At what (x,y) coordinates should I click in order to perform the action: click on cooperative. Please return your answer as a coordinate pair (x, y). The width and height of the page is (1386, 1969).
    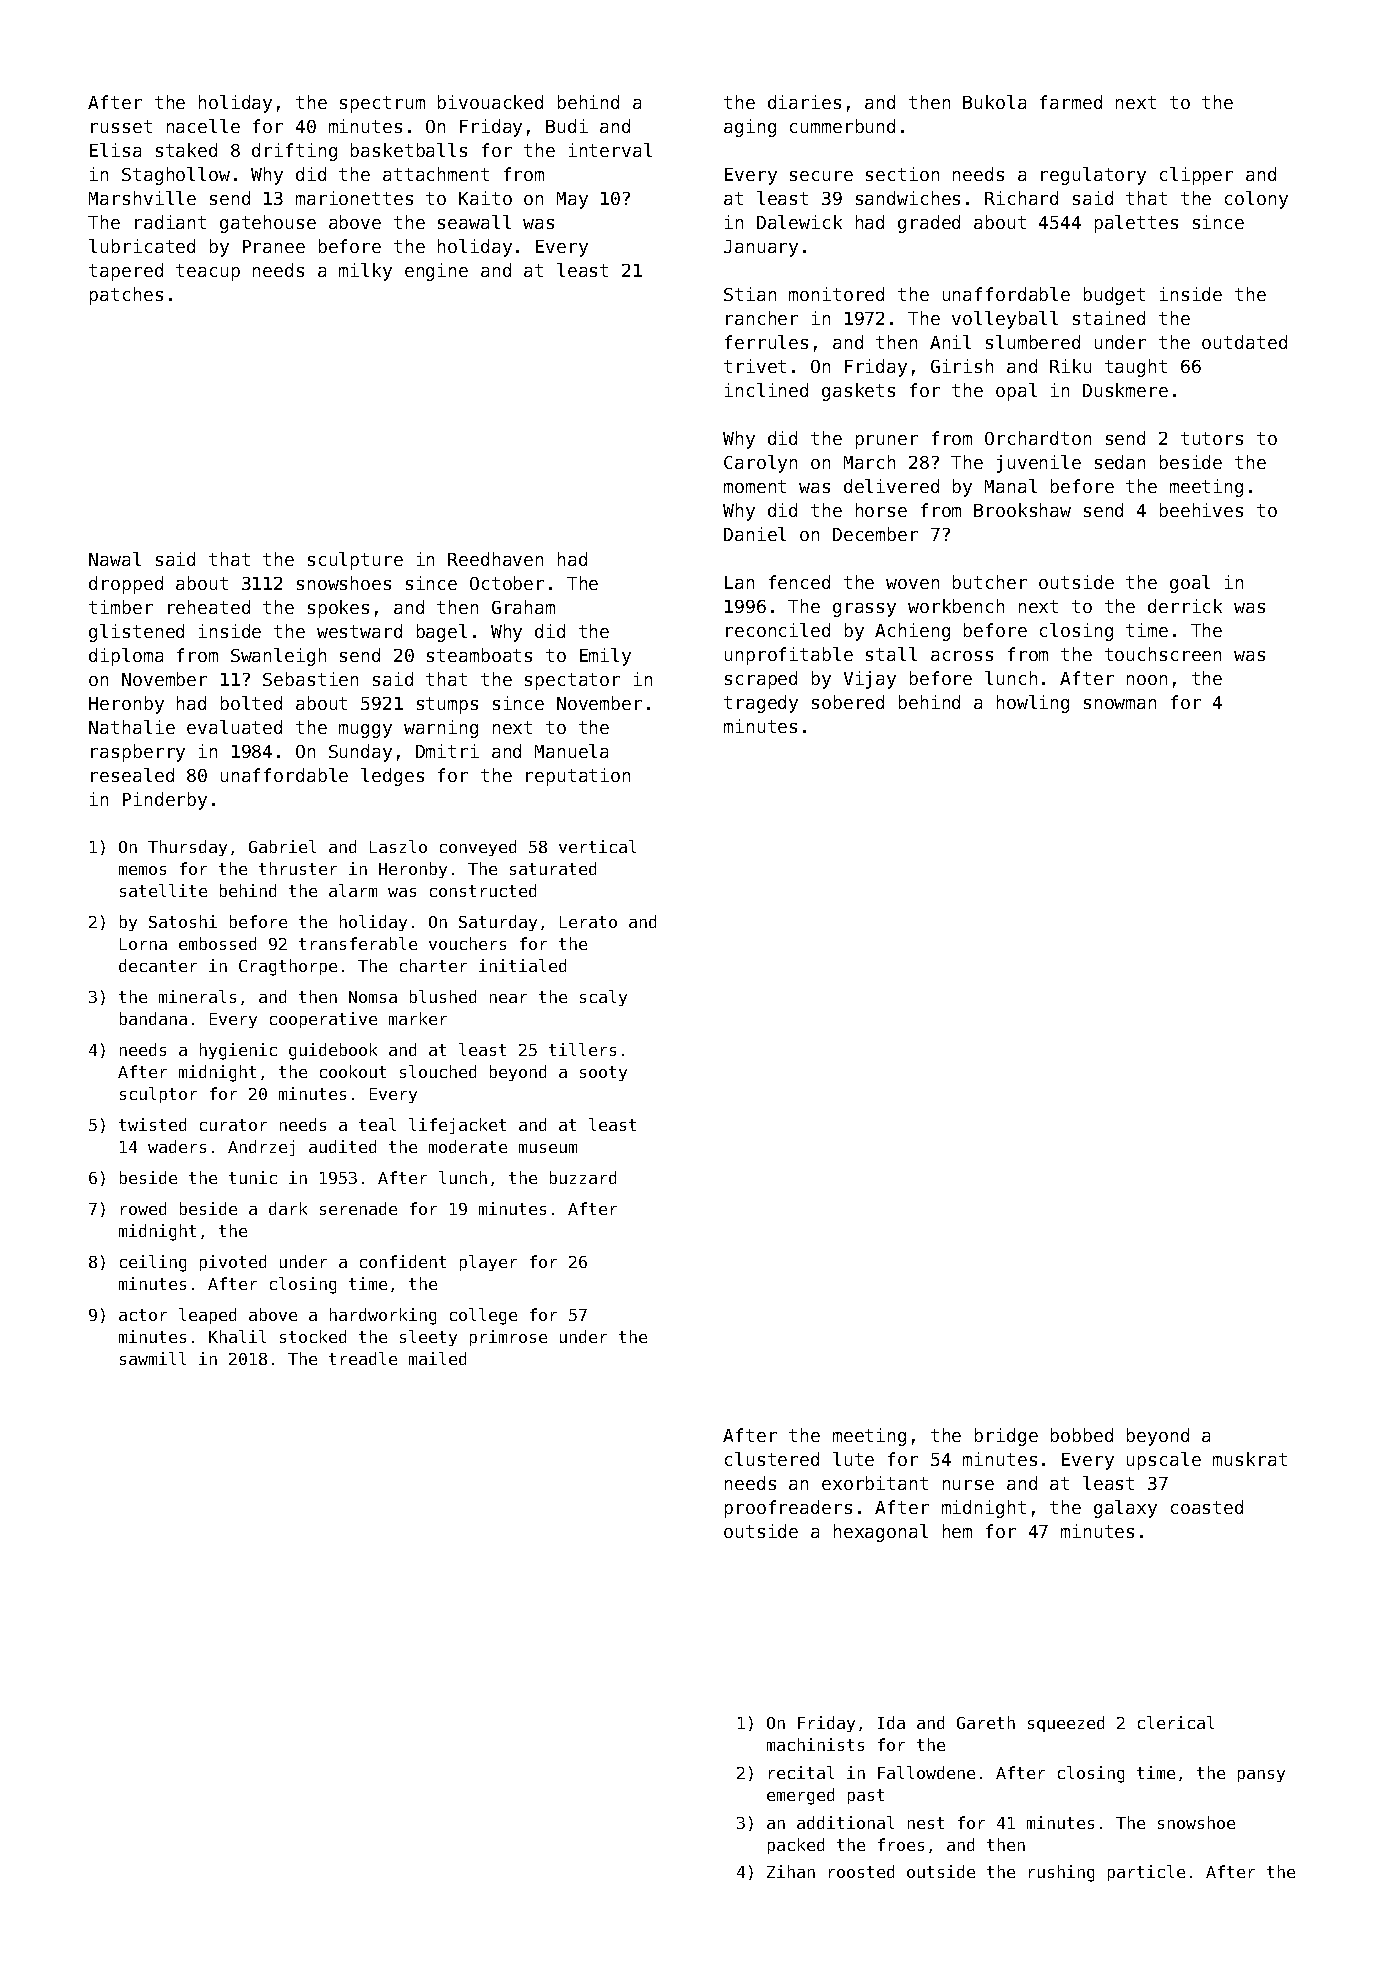
    Looking at the image, I should click on (323, 1020).
